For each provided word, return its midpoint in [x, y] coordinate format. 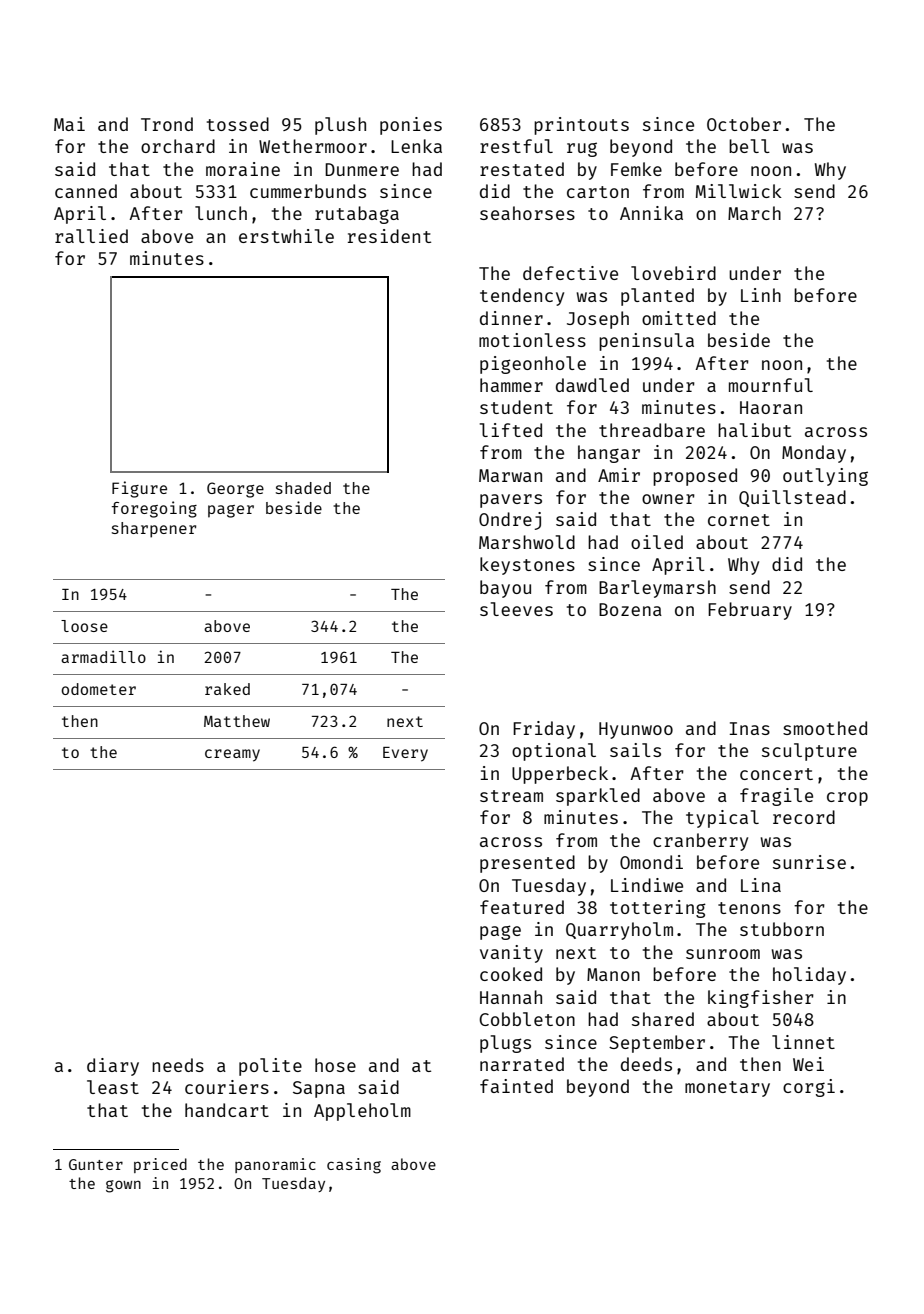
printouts [581, 126]
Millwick [739, 191]
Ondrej [510, 521]
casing [354, 1166]
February [750, 611]
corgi [809, 1088]
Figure [139, 489]
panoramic [275, 1165]
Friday [544, 730]
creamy [232, 755]
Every [405, 754]
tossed [238, 124]
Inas [750, 728]
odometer [98, 689]
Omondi [651, 862]
